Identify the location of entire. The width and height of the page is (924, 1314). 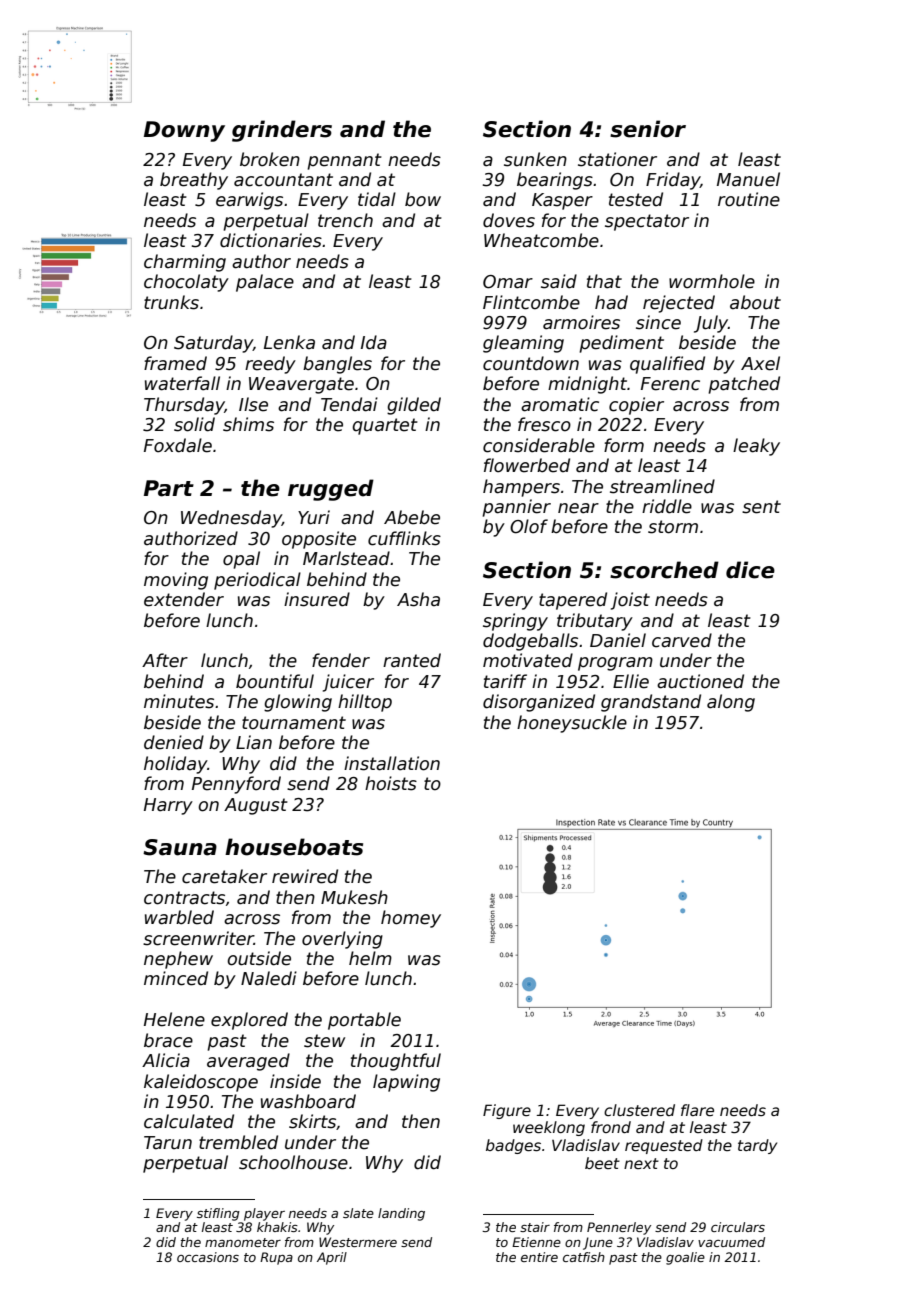
(539, 1257).
